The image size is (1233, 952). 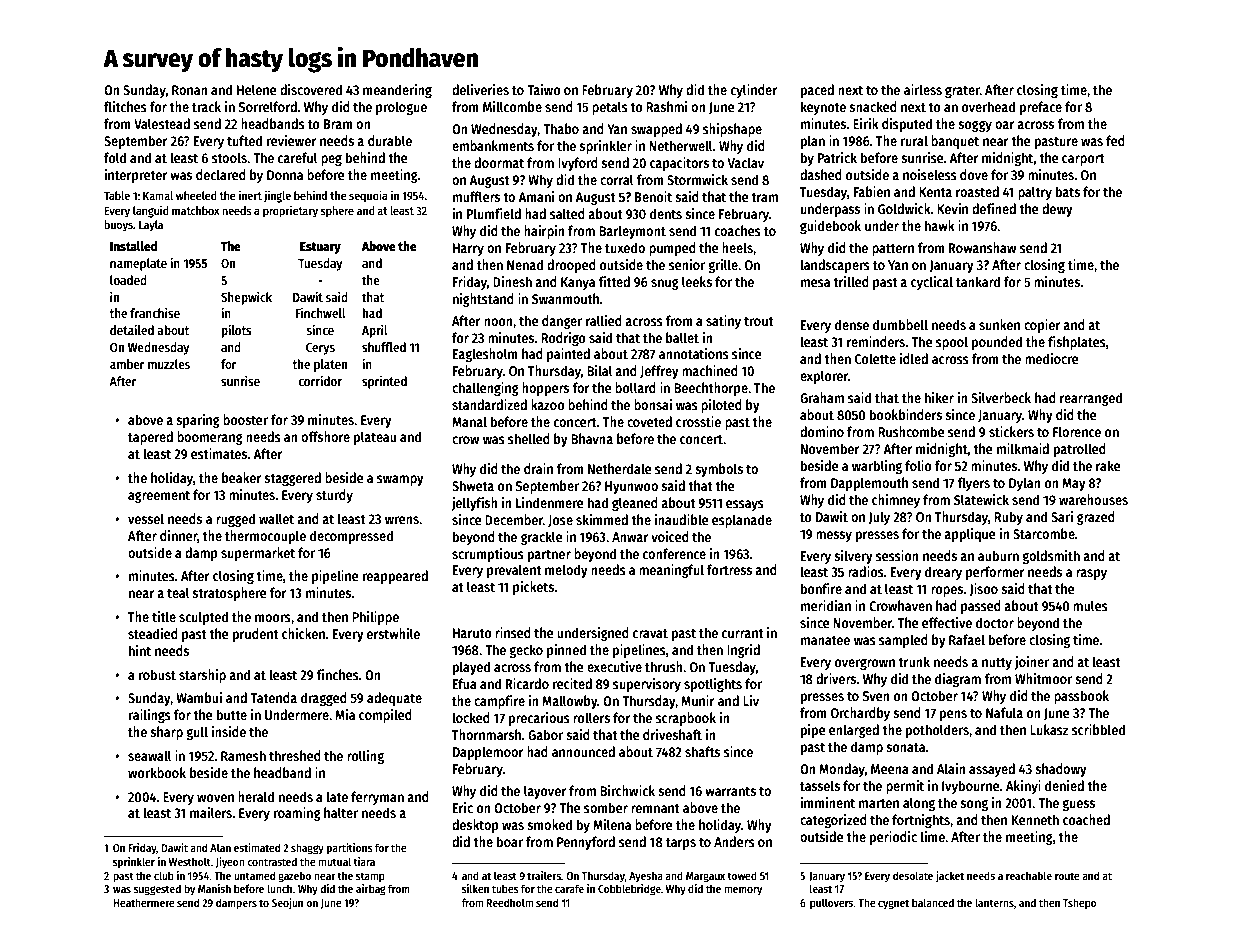 I want to click on grater, so click(x=962, y=92).
